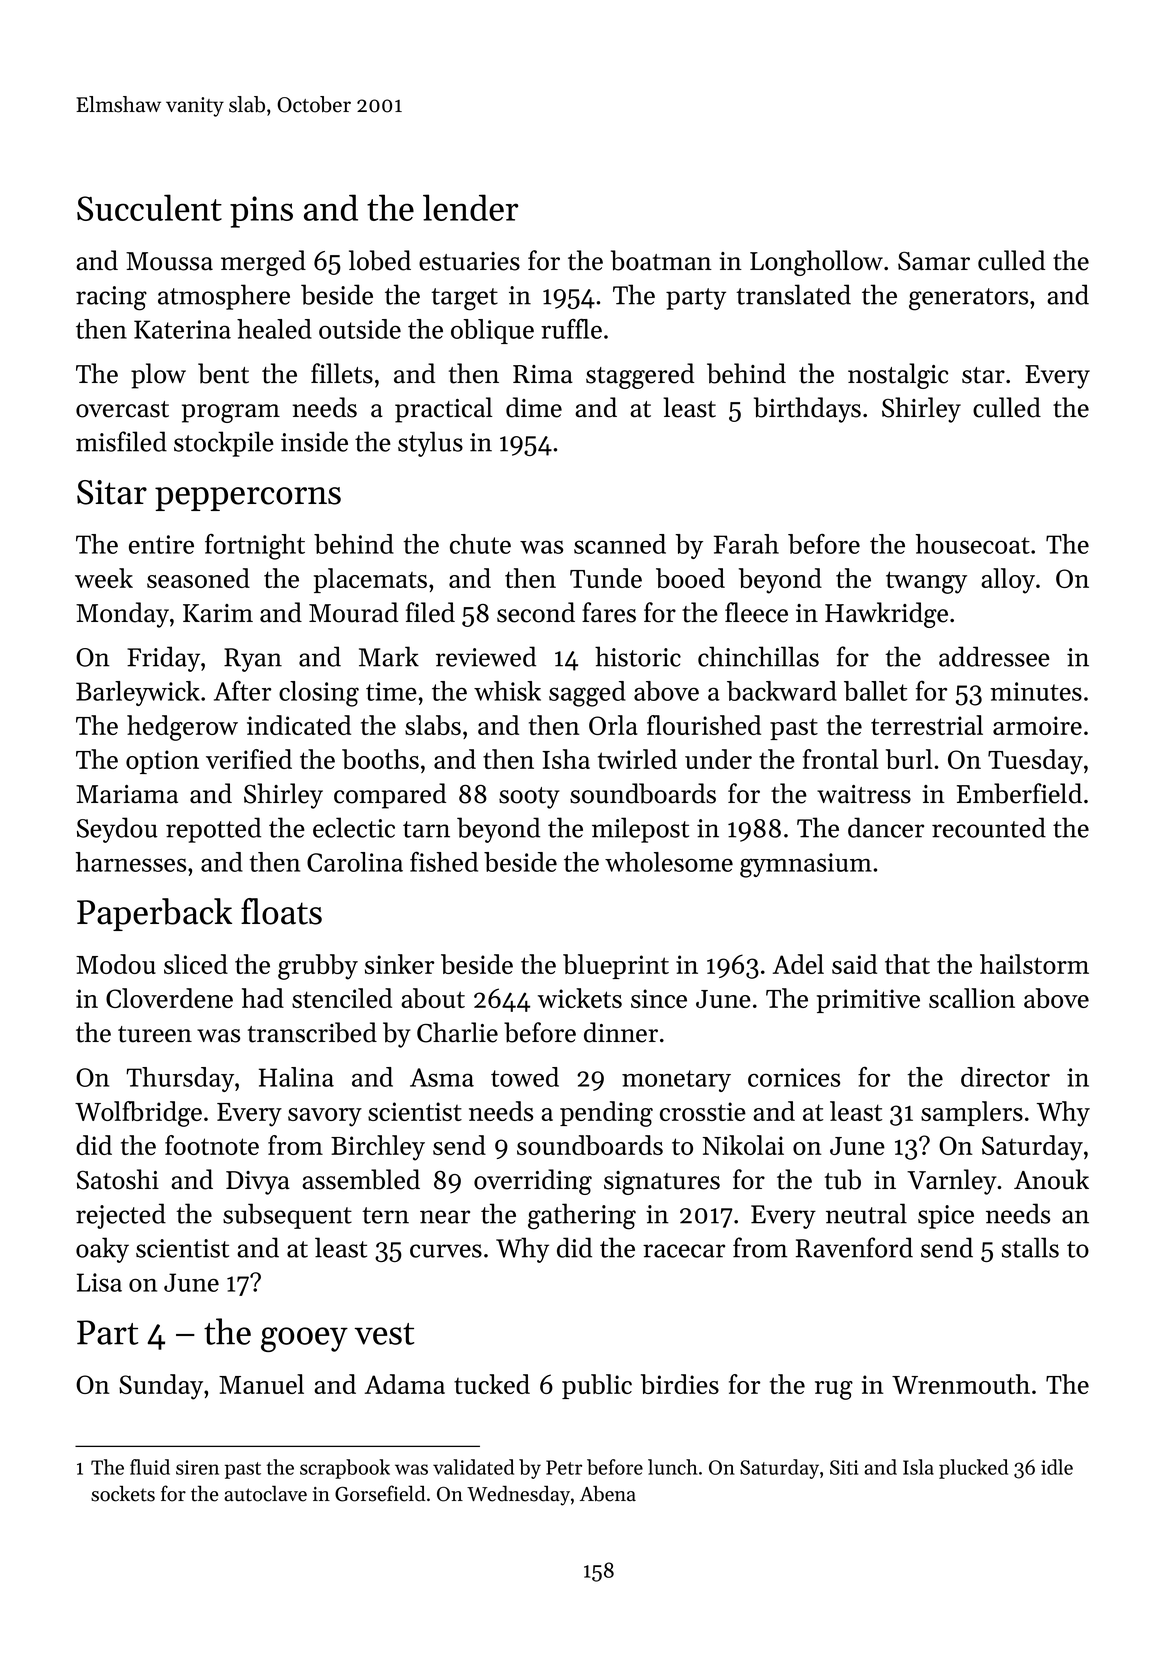  What do you see at coordinates (1035, 762) in the screenshot?
I see `Tuesday` at bounding box center [1035, 762].
